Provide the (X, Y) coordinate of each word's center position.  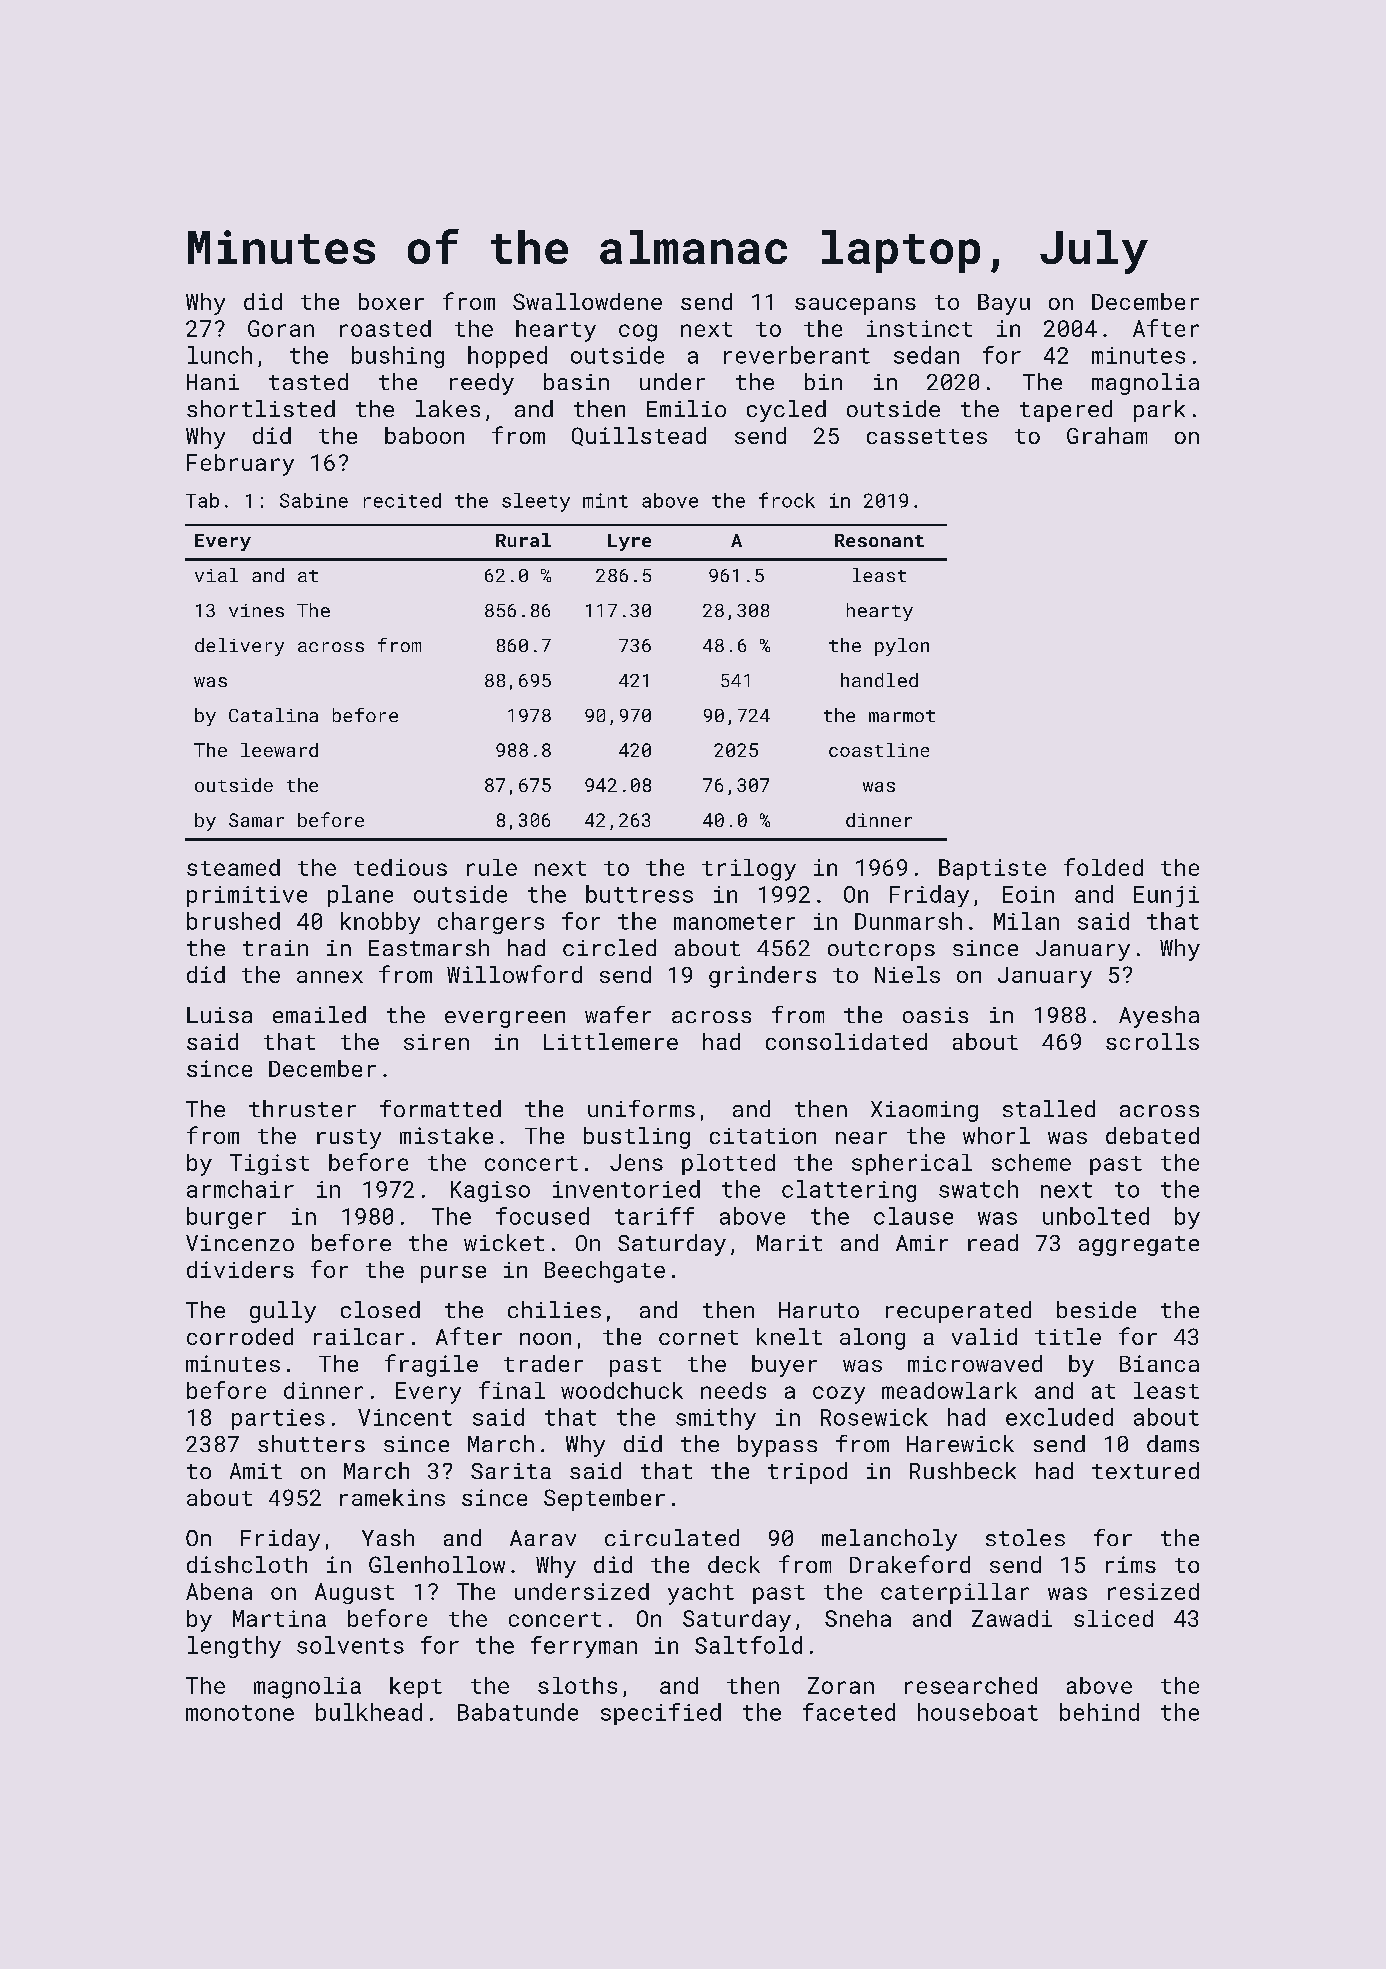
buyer (784, 1366)
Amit (256, 1471)
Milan (1026, 921)
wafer (618, 1014)
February (240, 465)
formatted (440, 1108)
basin (576, 381)
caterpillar (955, 1593)
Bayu (1004, 304)
